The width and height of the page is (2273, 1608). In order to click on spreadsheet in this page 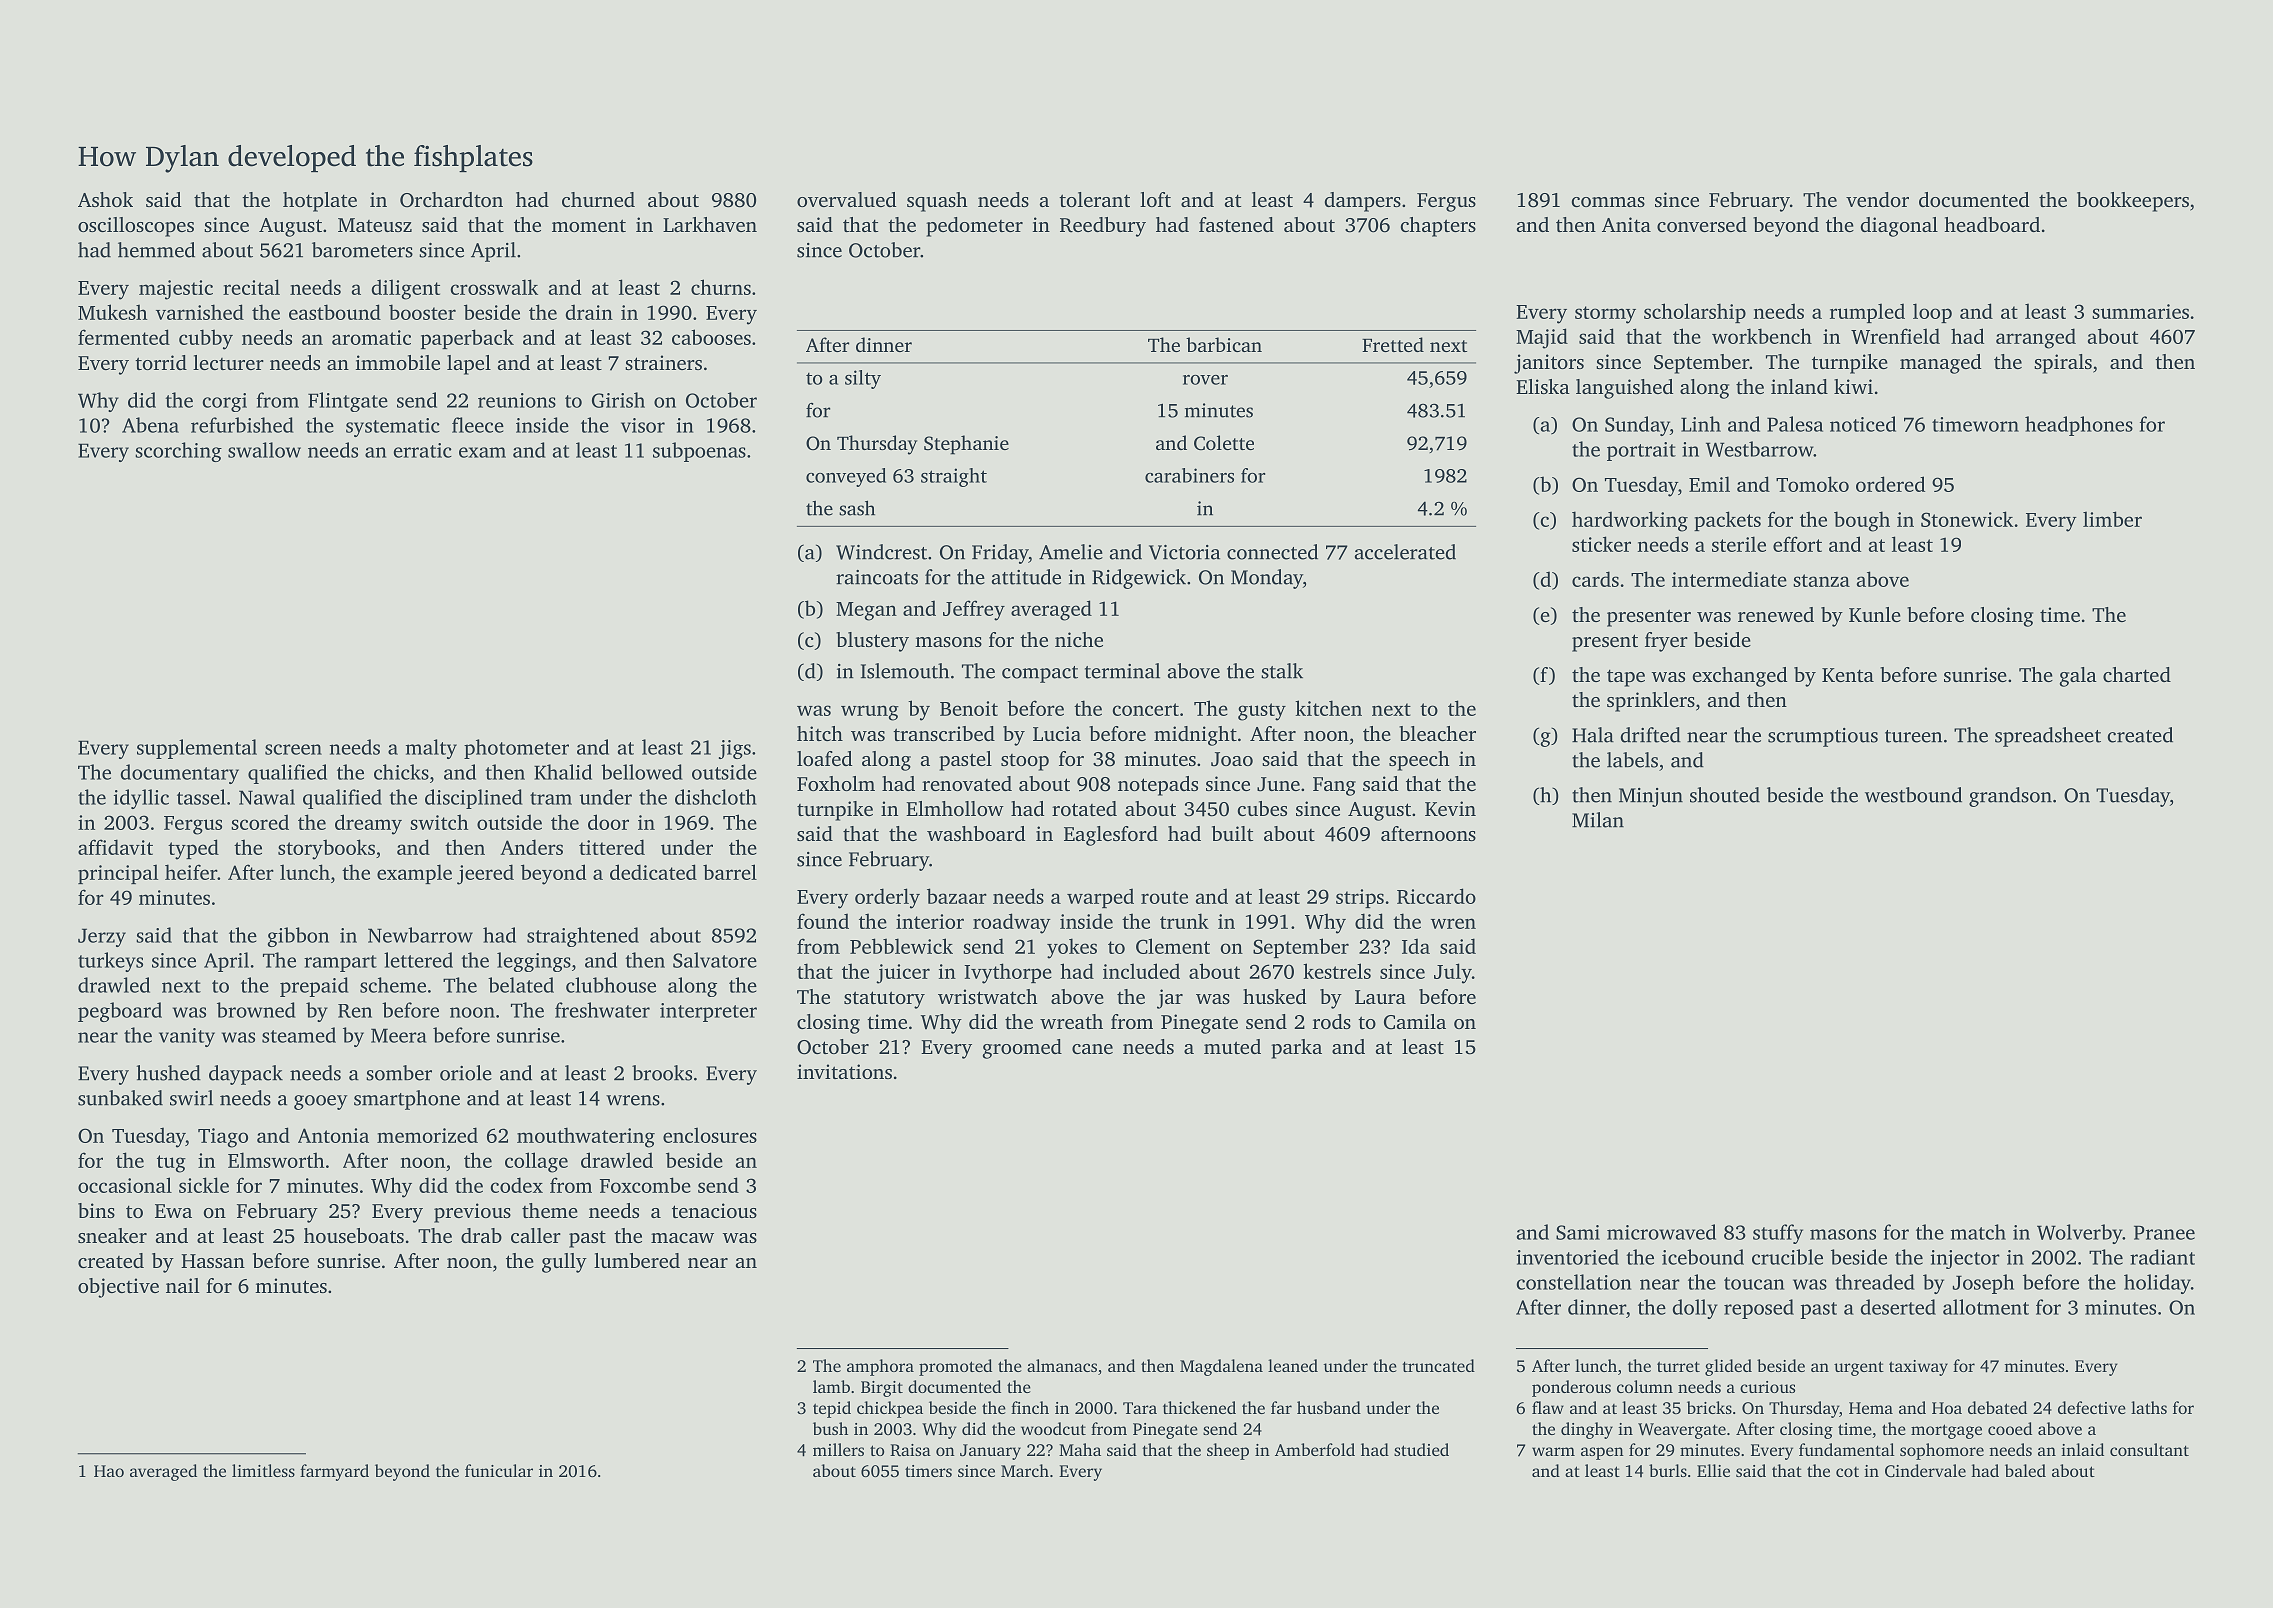, I will do `click(2048, 737)`.
